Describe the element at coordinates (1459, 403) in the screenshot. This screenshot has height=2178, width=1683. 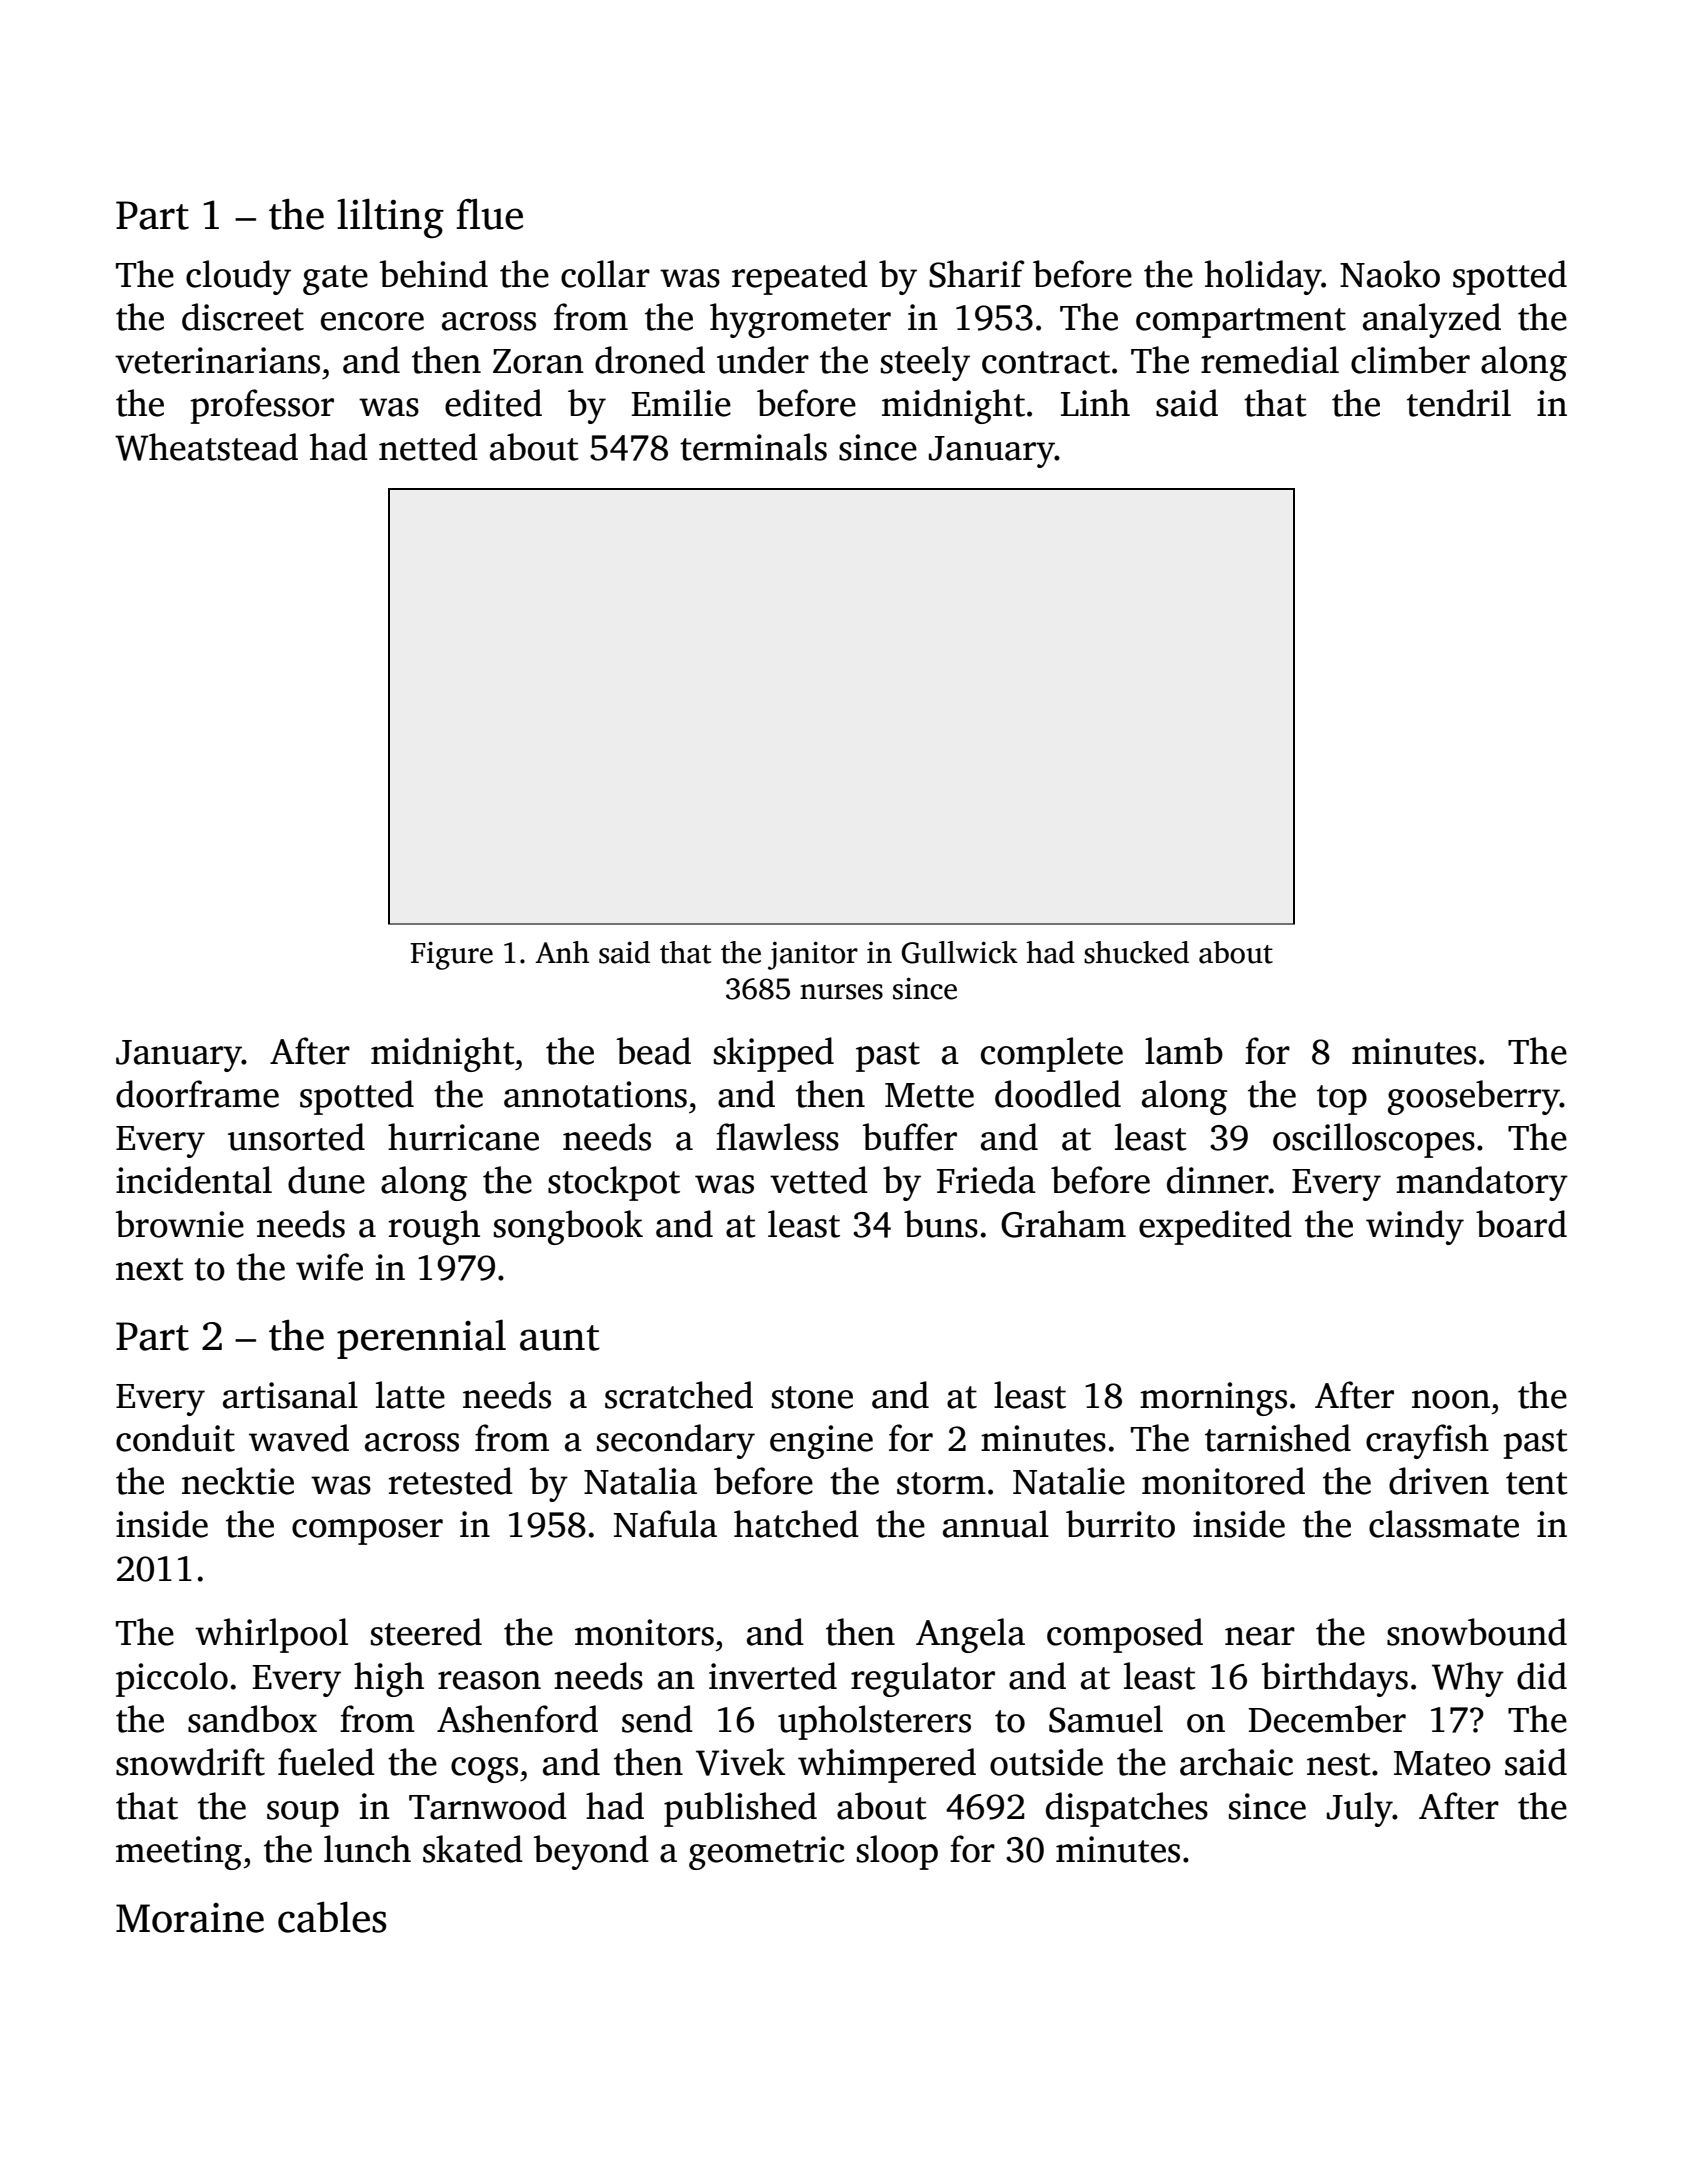
I see `tendril` at that location.
